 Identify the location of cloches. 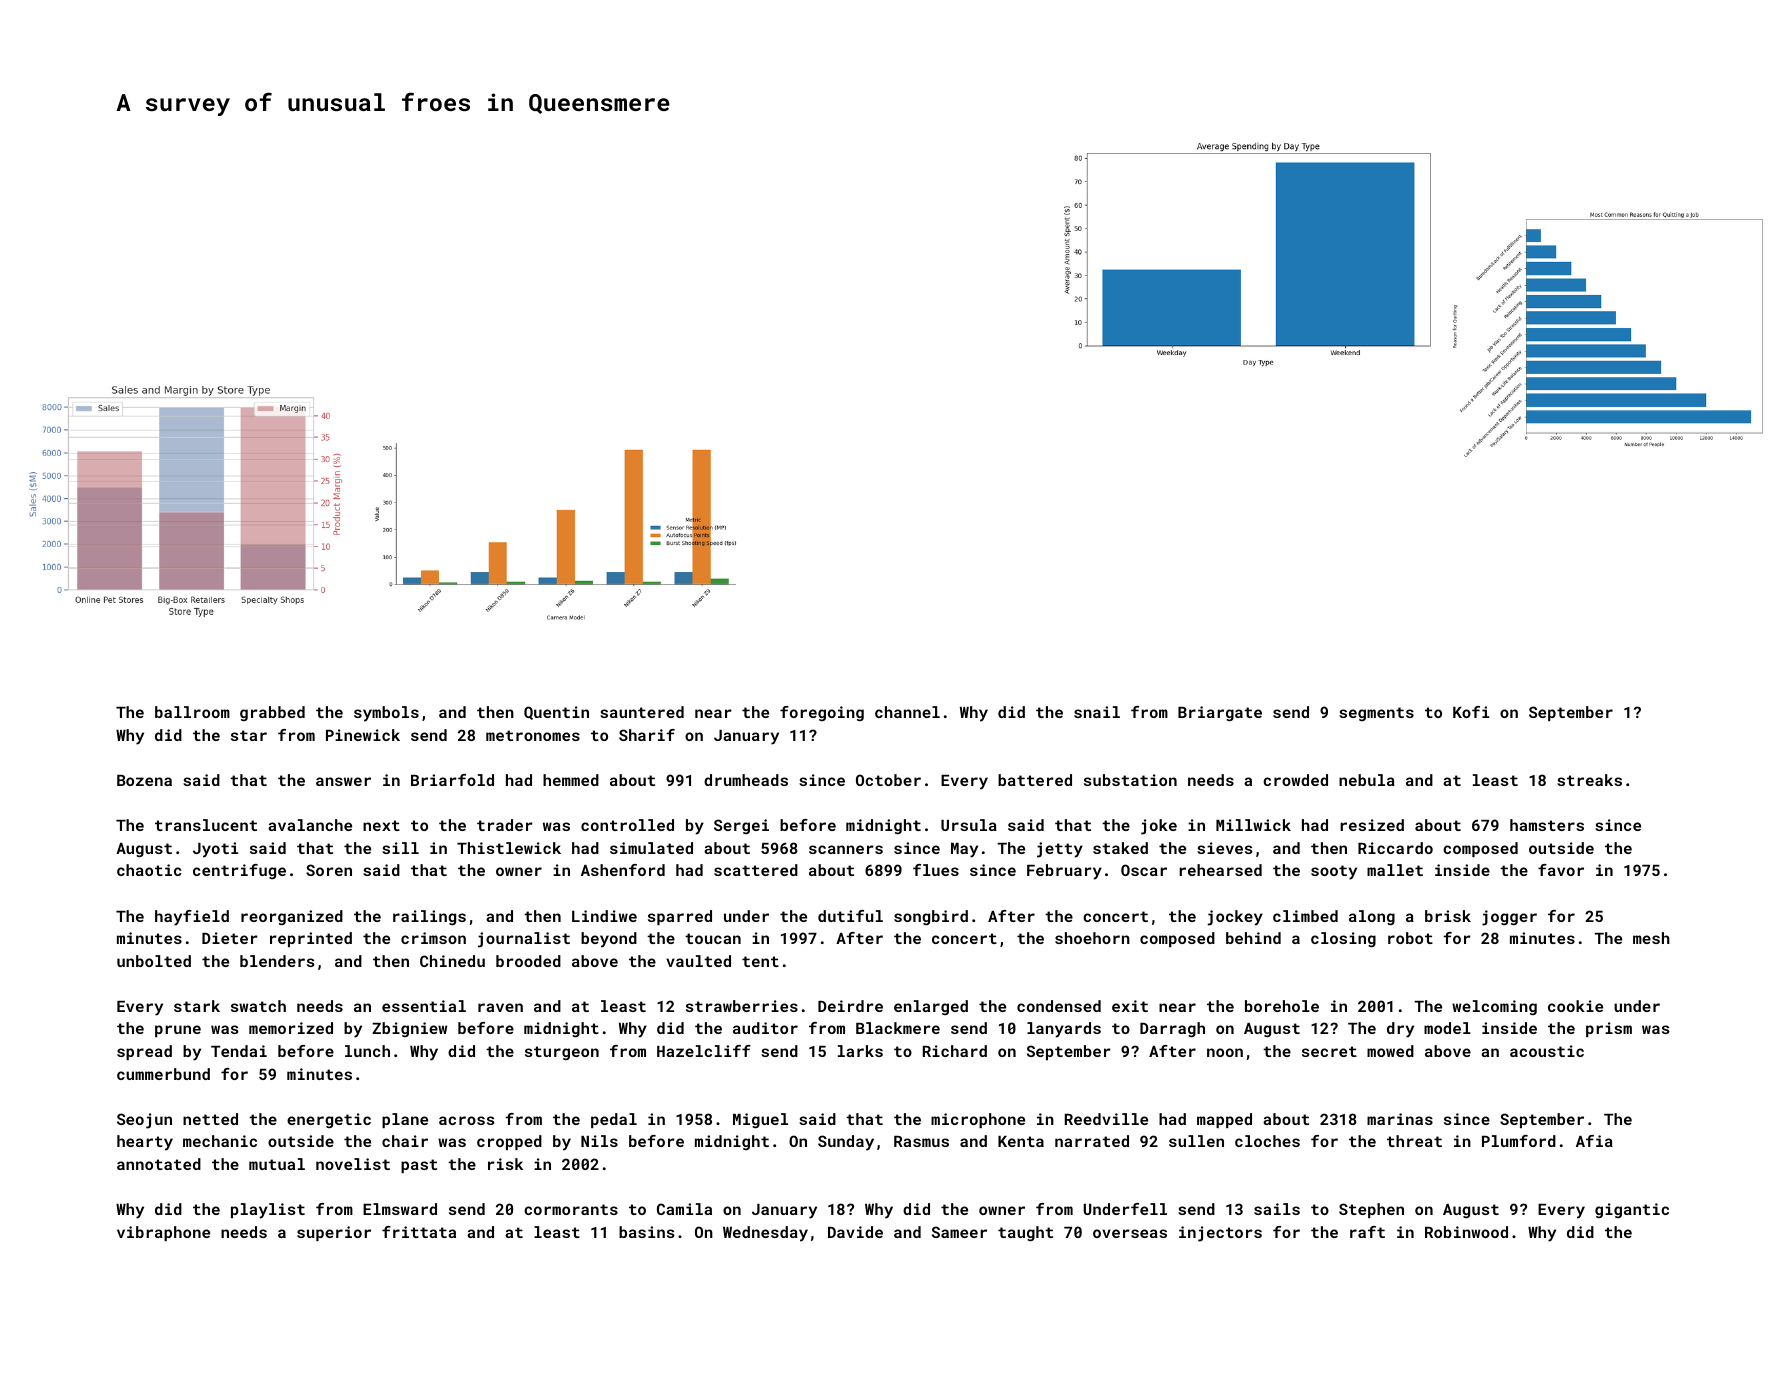
(1267, 1141).
